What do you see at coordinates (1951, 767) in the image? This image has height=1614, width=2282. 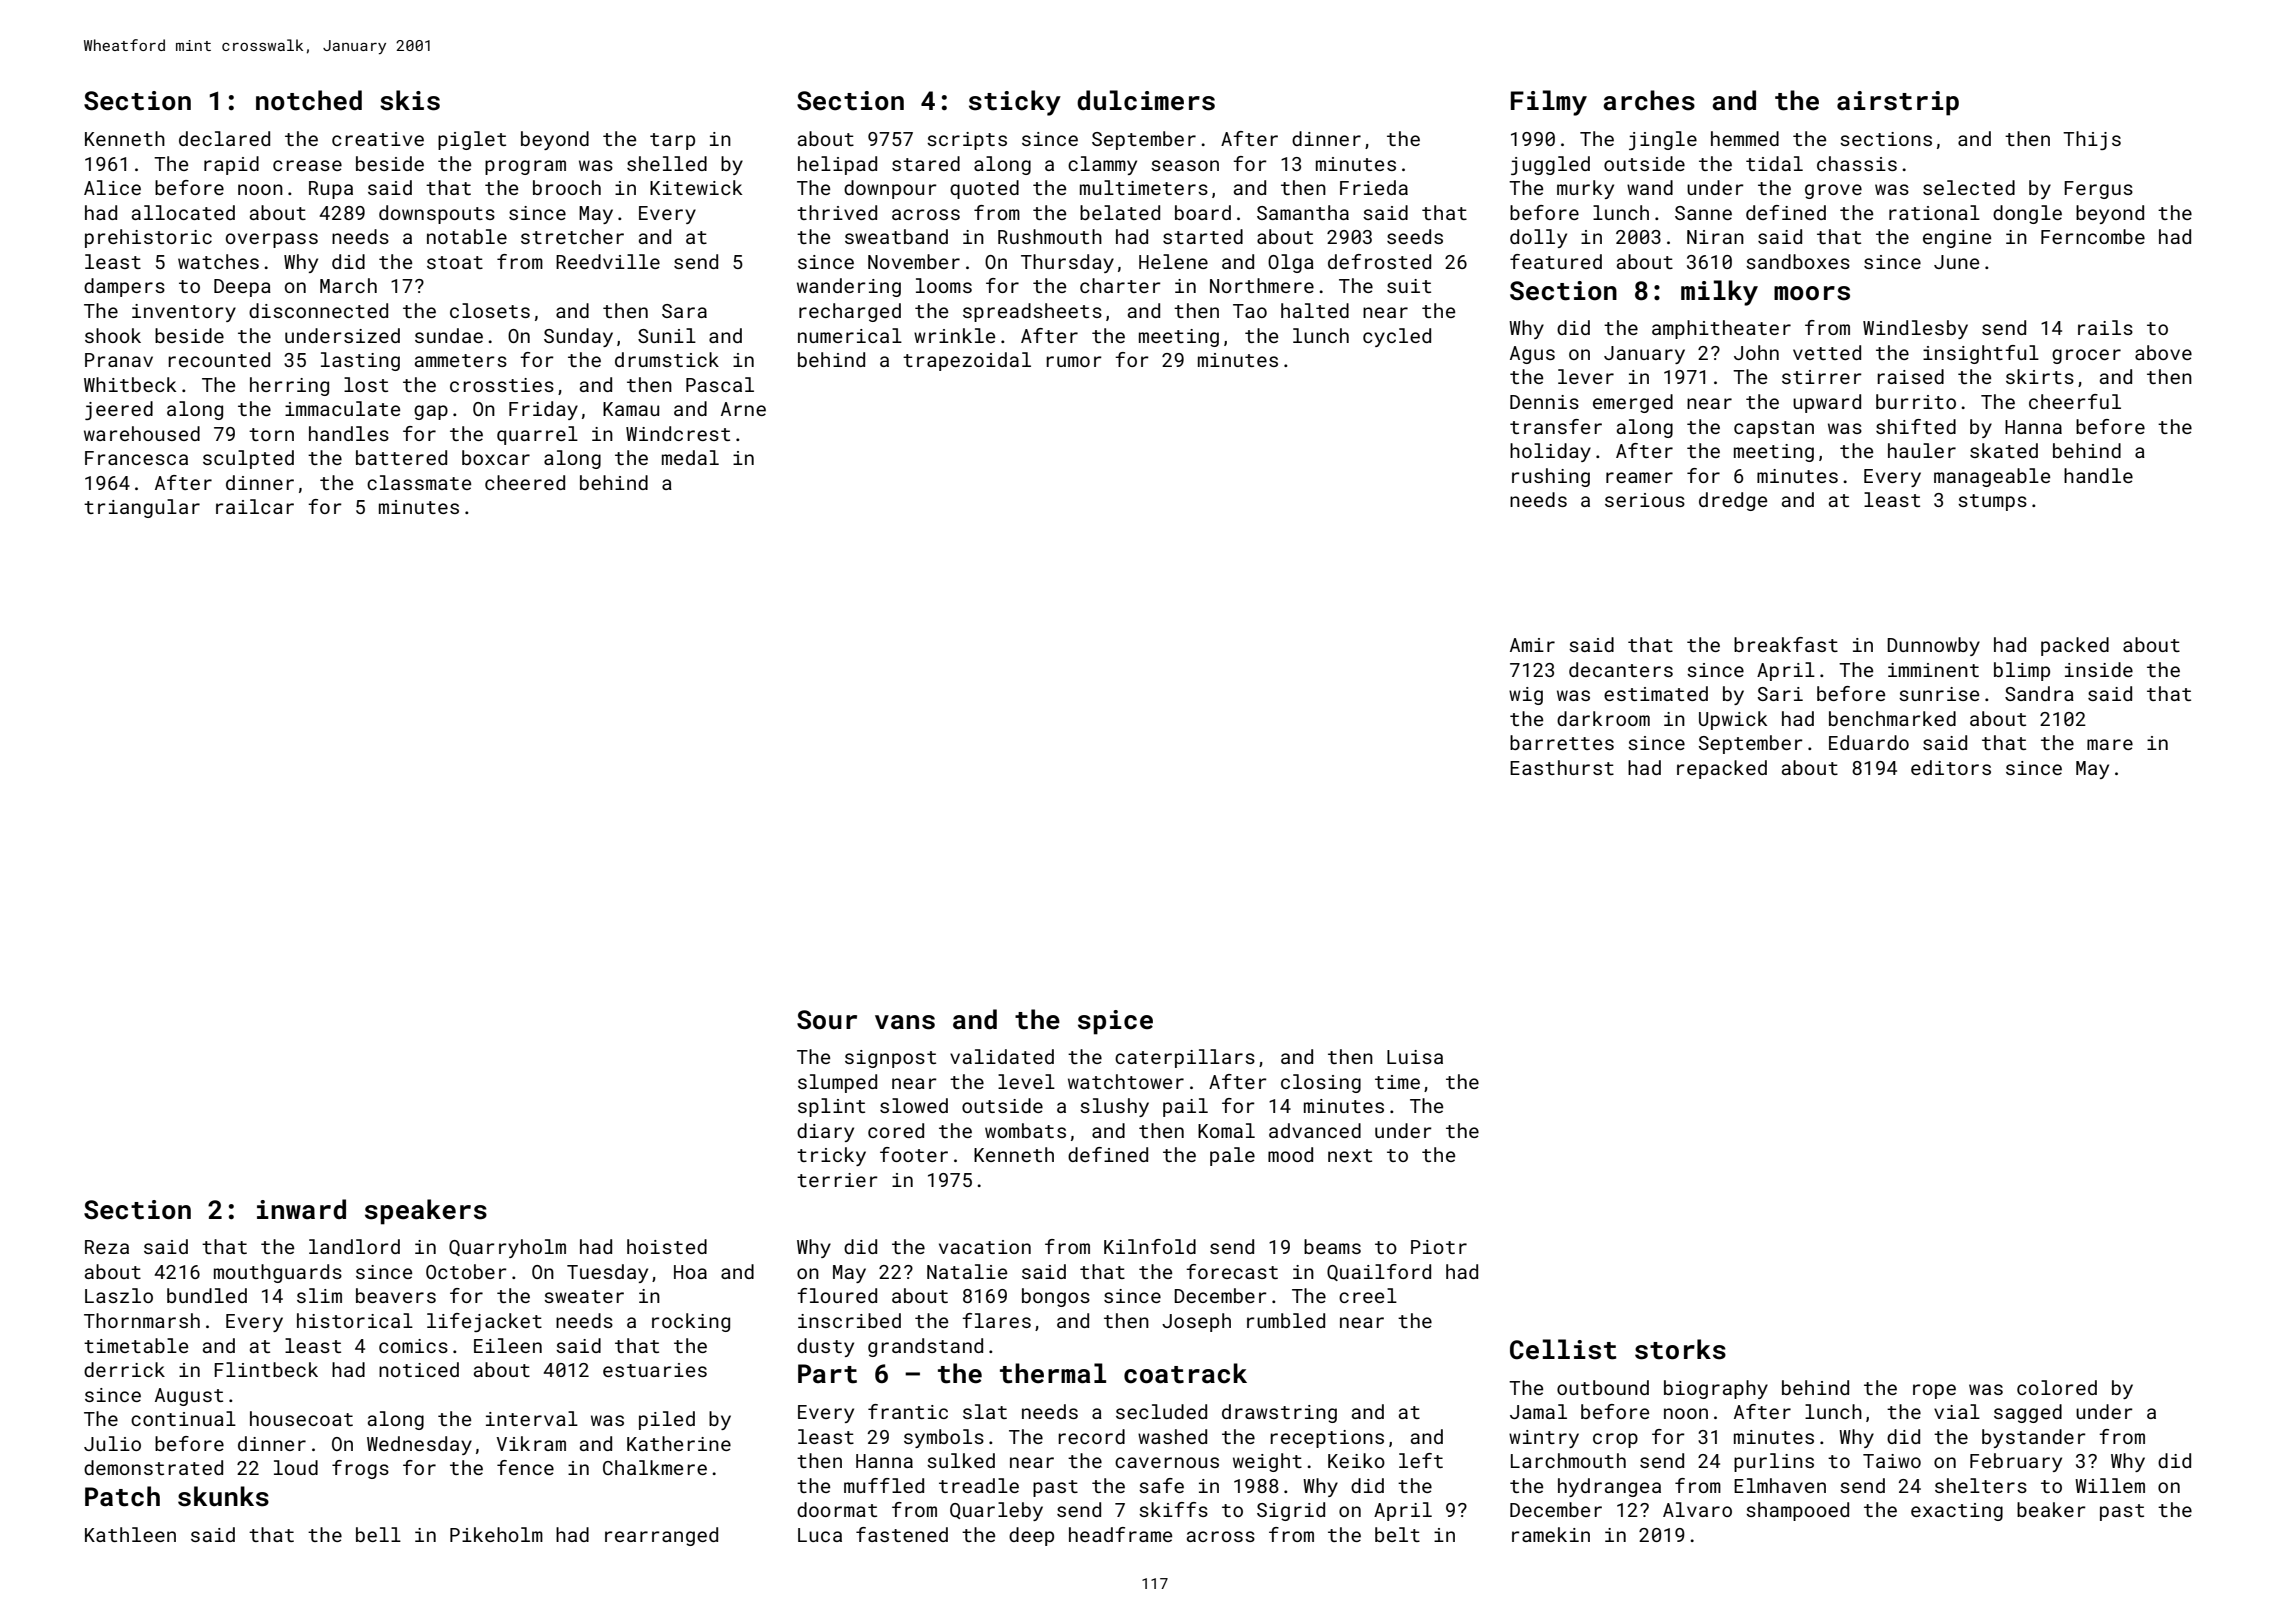 I see `editors` at bounding box center [1951, 767].
